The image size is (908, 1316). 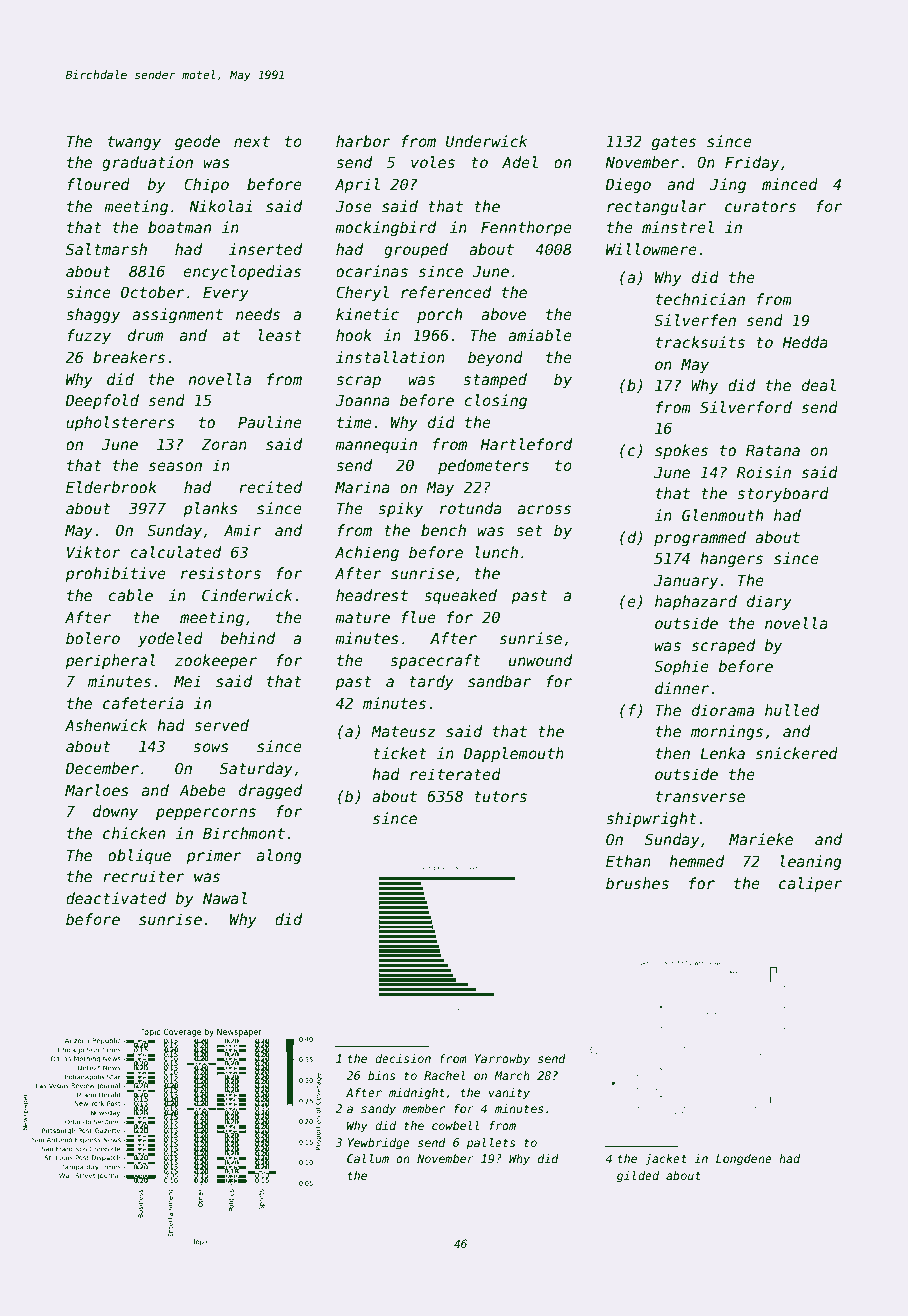 I want to click on minced, so click(x=790, y=184).
